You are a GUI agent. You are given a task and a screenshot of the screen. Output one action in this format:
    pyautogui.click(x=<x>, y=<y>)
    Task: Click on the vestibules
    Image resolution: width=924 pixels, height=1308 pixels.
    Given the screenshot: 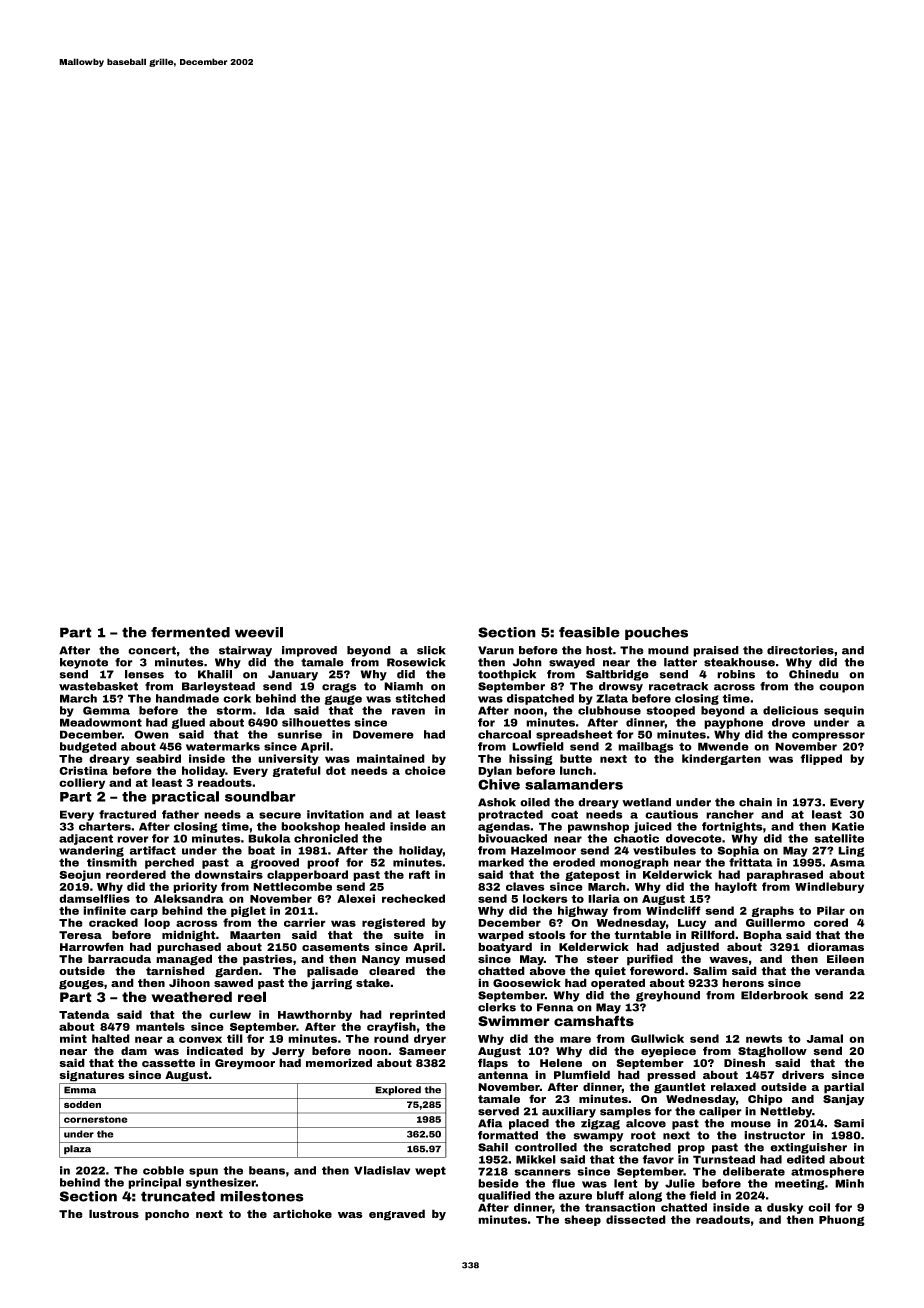 What is the action you would take?
    pyautogui.click(x=664, y=850)
